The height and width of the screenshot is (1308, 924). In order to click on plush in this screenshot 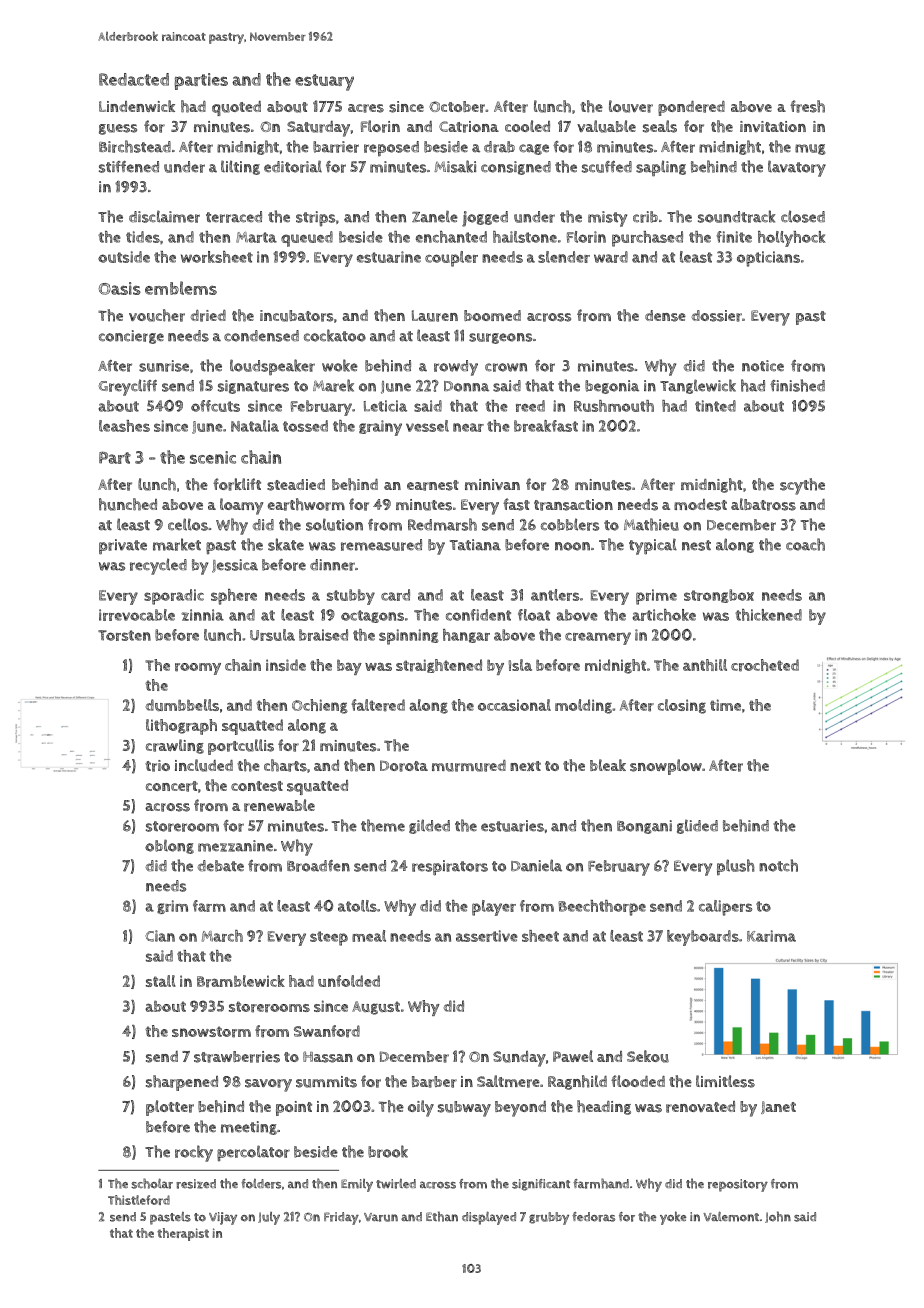, I will do `click(735, 867)`.
